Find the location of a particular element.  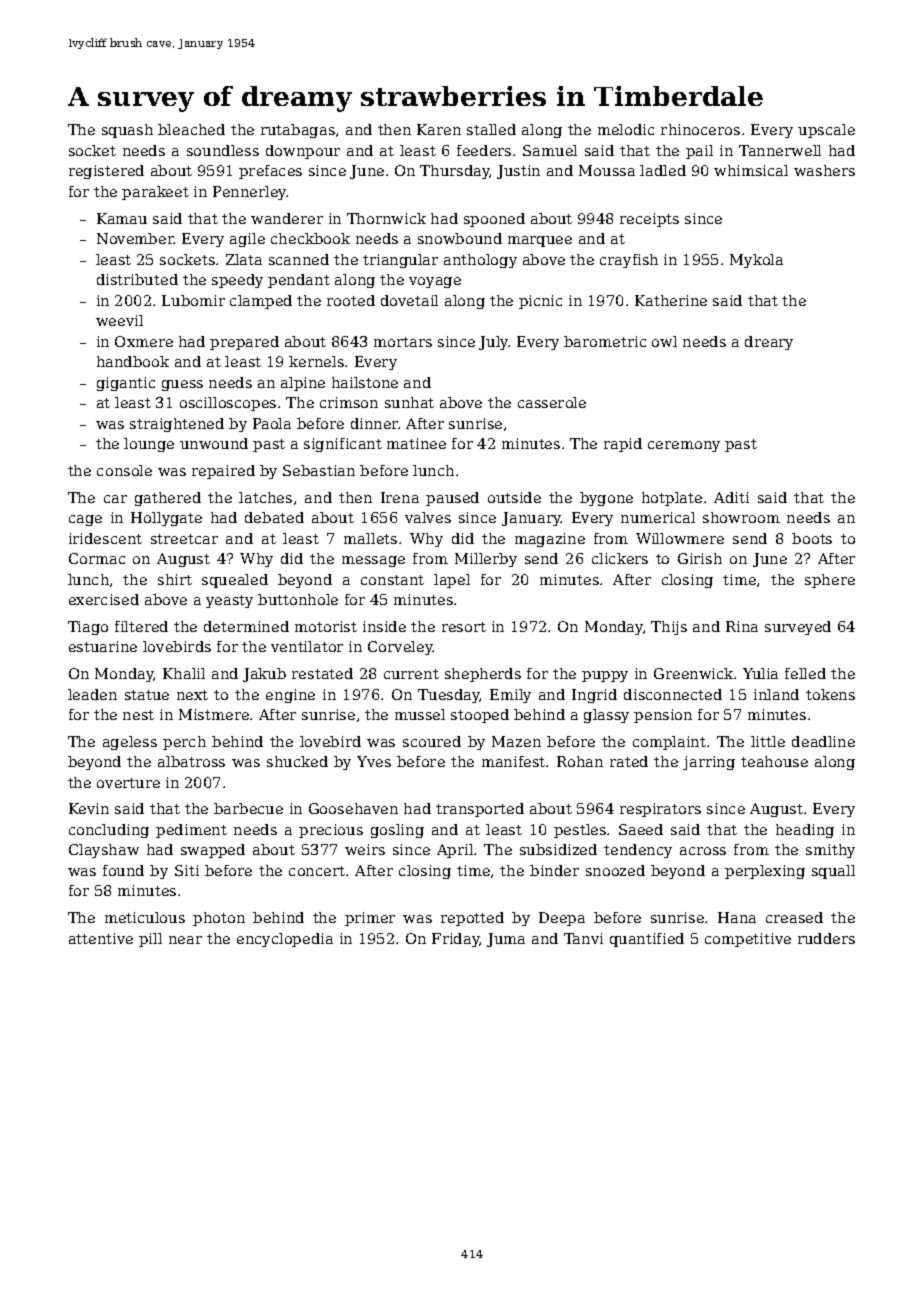

estuarine is located at coordinates (103, 646).
